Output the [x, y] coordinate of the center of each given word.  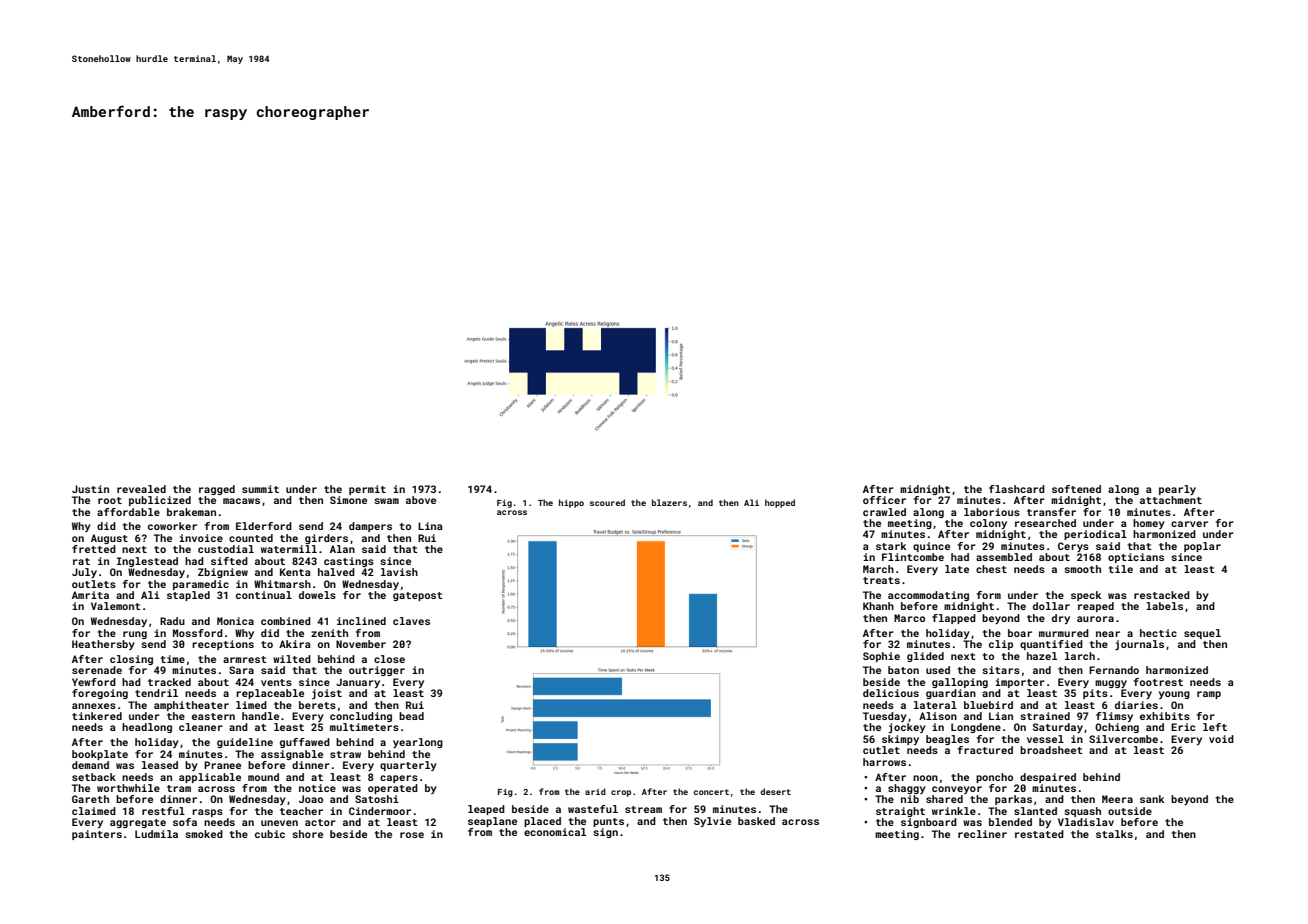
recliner [982, 834]
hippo [571, 503]
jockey [907, 728]
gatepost [418, 596]
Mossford [198, 633]
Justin [90, 489]
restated [1039, 834]
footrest [1158, 682]
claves [411, 621]
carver [1189, 524]
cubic [270, 834]
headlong [147, 728]
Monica [235, 621]
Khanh [878, 606]
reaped [1096, 607]
